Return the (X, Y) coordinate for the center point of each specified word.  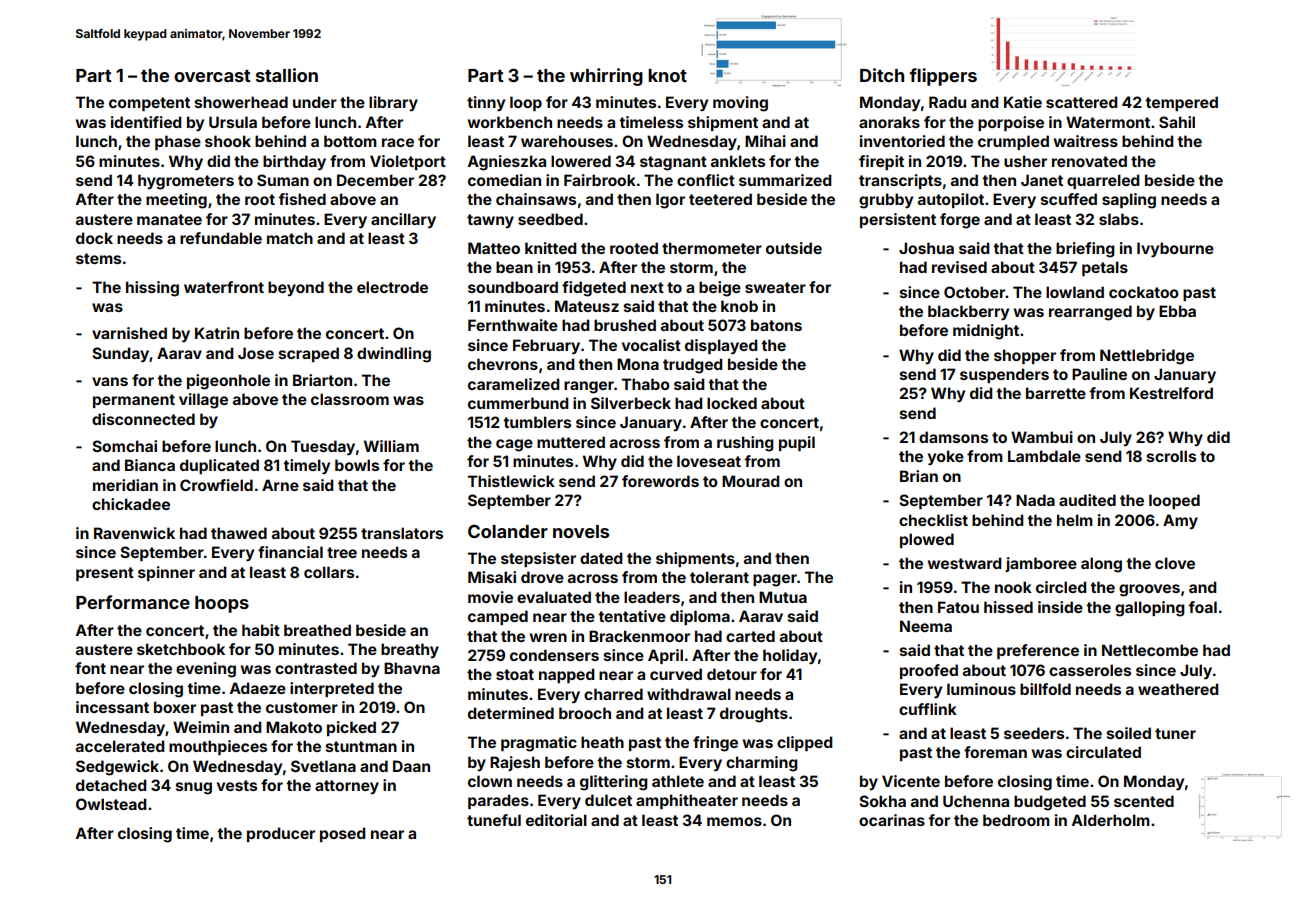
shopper (1025, 356)
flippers (943, 77)
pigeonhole (228, 382)
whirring (606, 77)
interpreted (332, 689)
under (315, 102)
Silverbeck (631, 403)
